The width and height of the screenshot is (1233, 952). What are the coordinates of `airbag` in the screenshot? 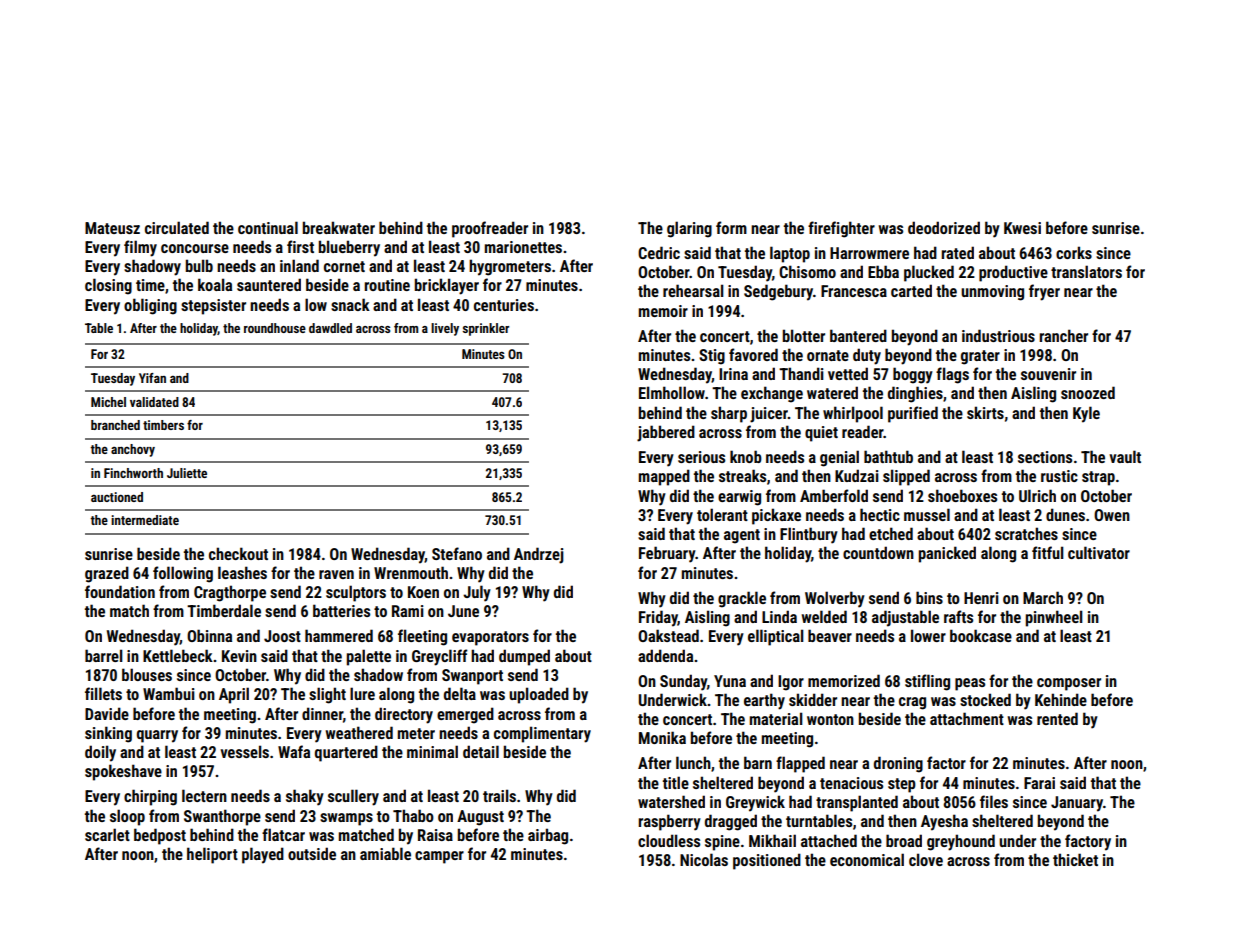 It's located at (548, 836).
